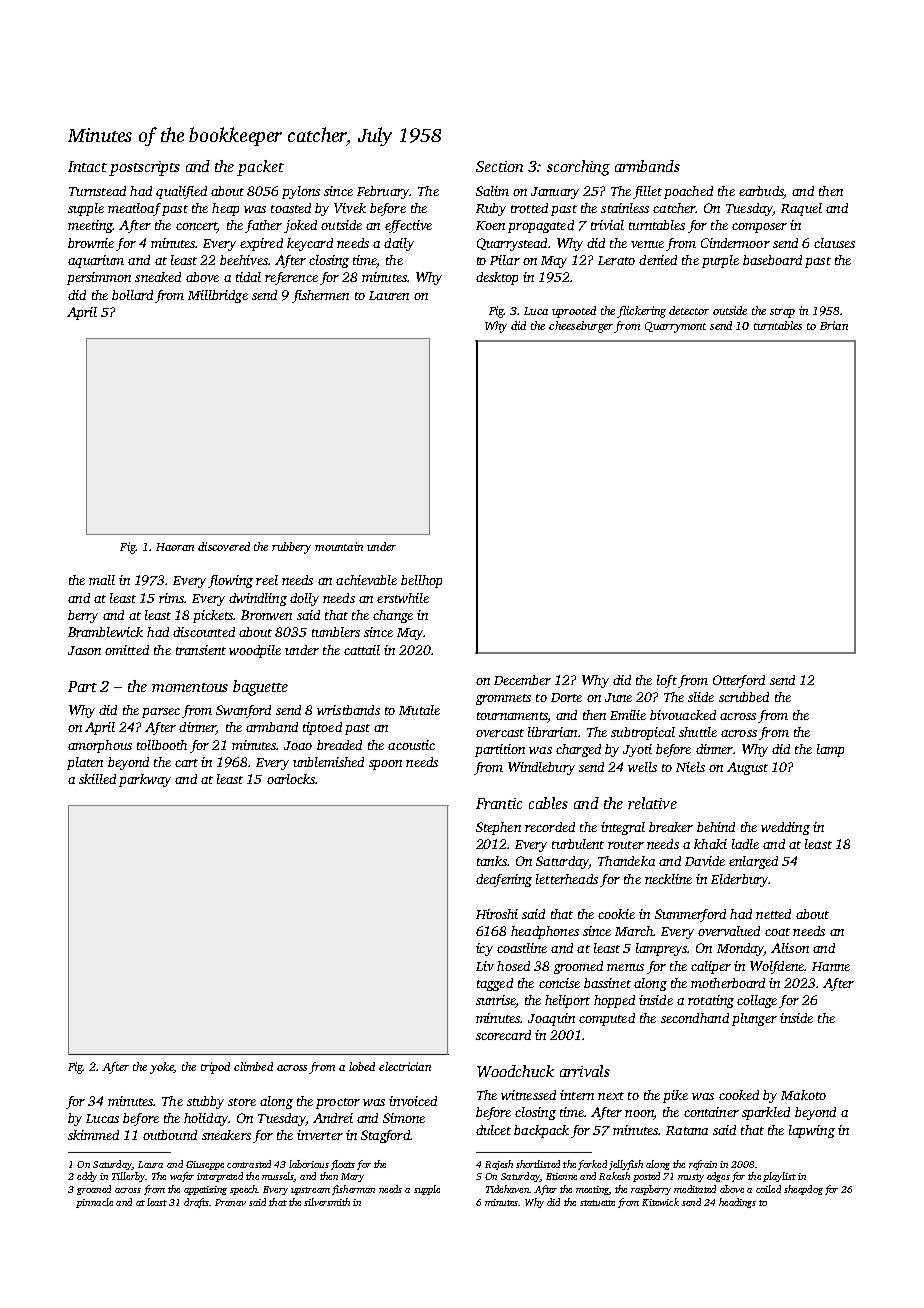  What do you see at coordinates (688, 192) in the image?
I see `poached` at bounding box center [688, 192].
